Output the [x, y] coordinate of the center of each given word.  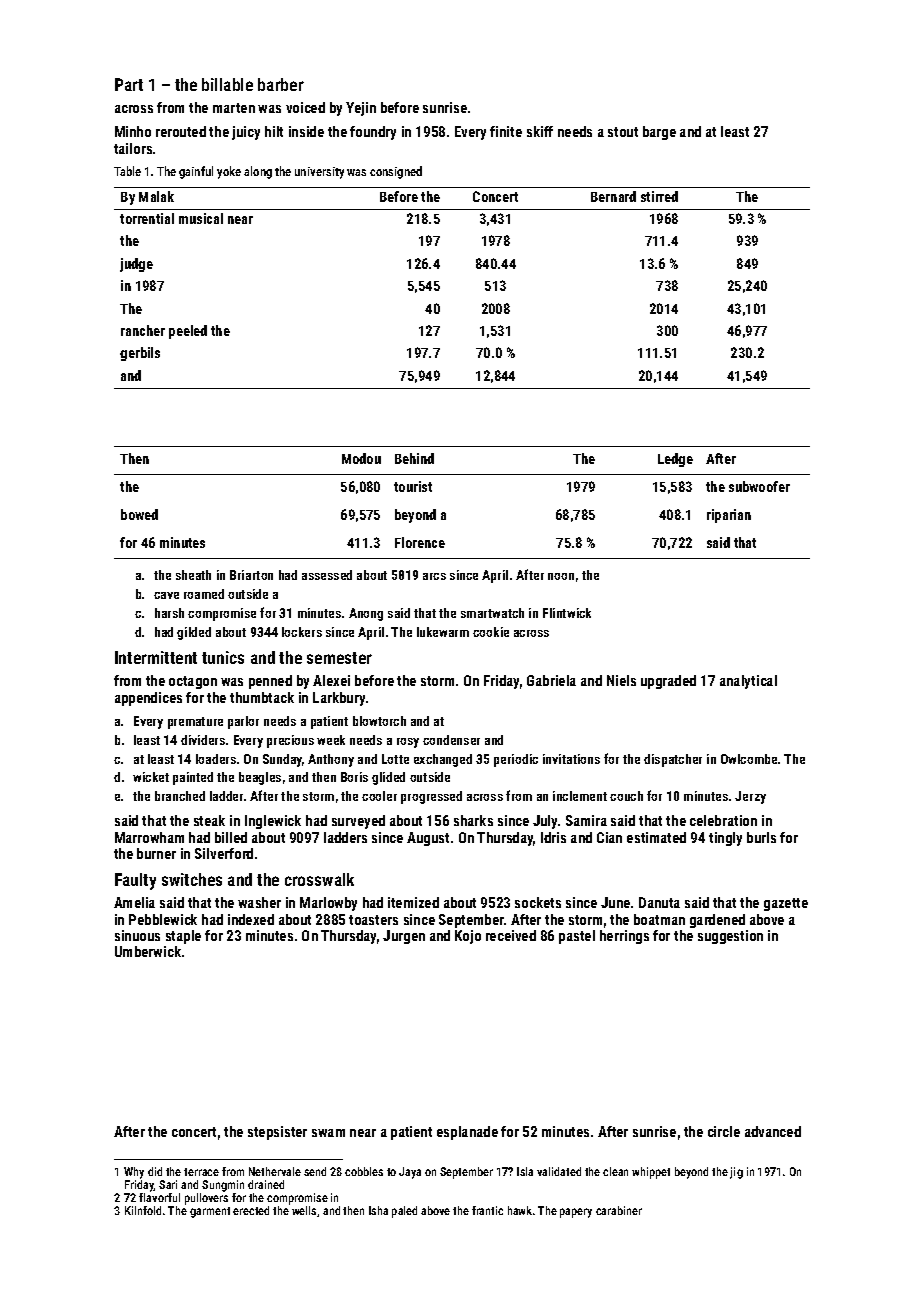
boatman [659, 919]
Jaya [410, 1173]
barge [659, 133]
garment [210, 1212]
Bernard [613, 196]
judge [136, 265]
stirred [659, 196]
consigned [396, 172]
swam [328, 1133]
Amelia [134, 902]
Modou [361, 458]
